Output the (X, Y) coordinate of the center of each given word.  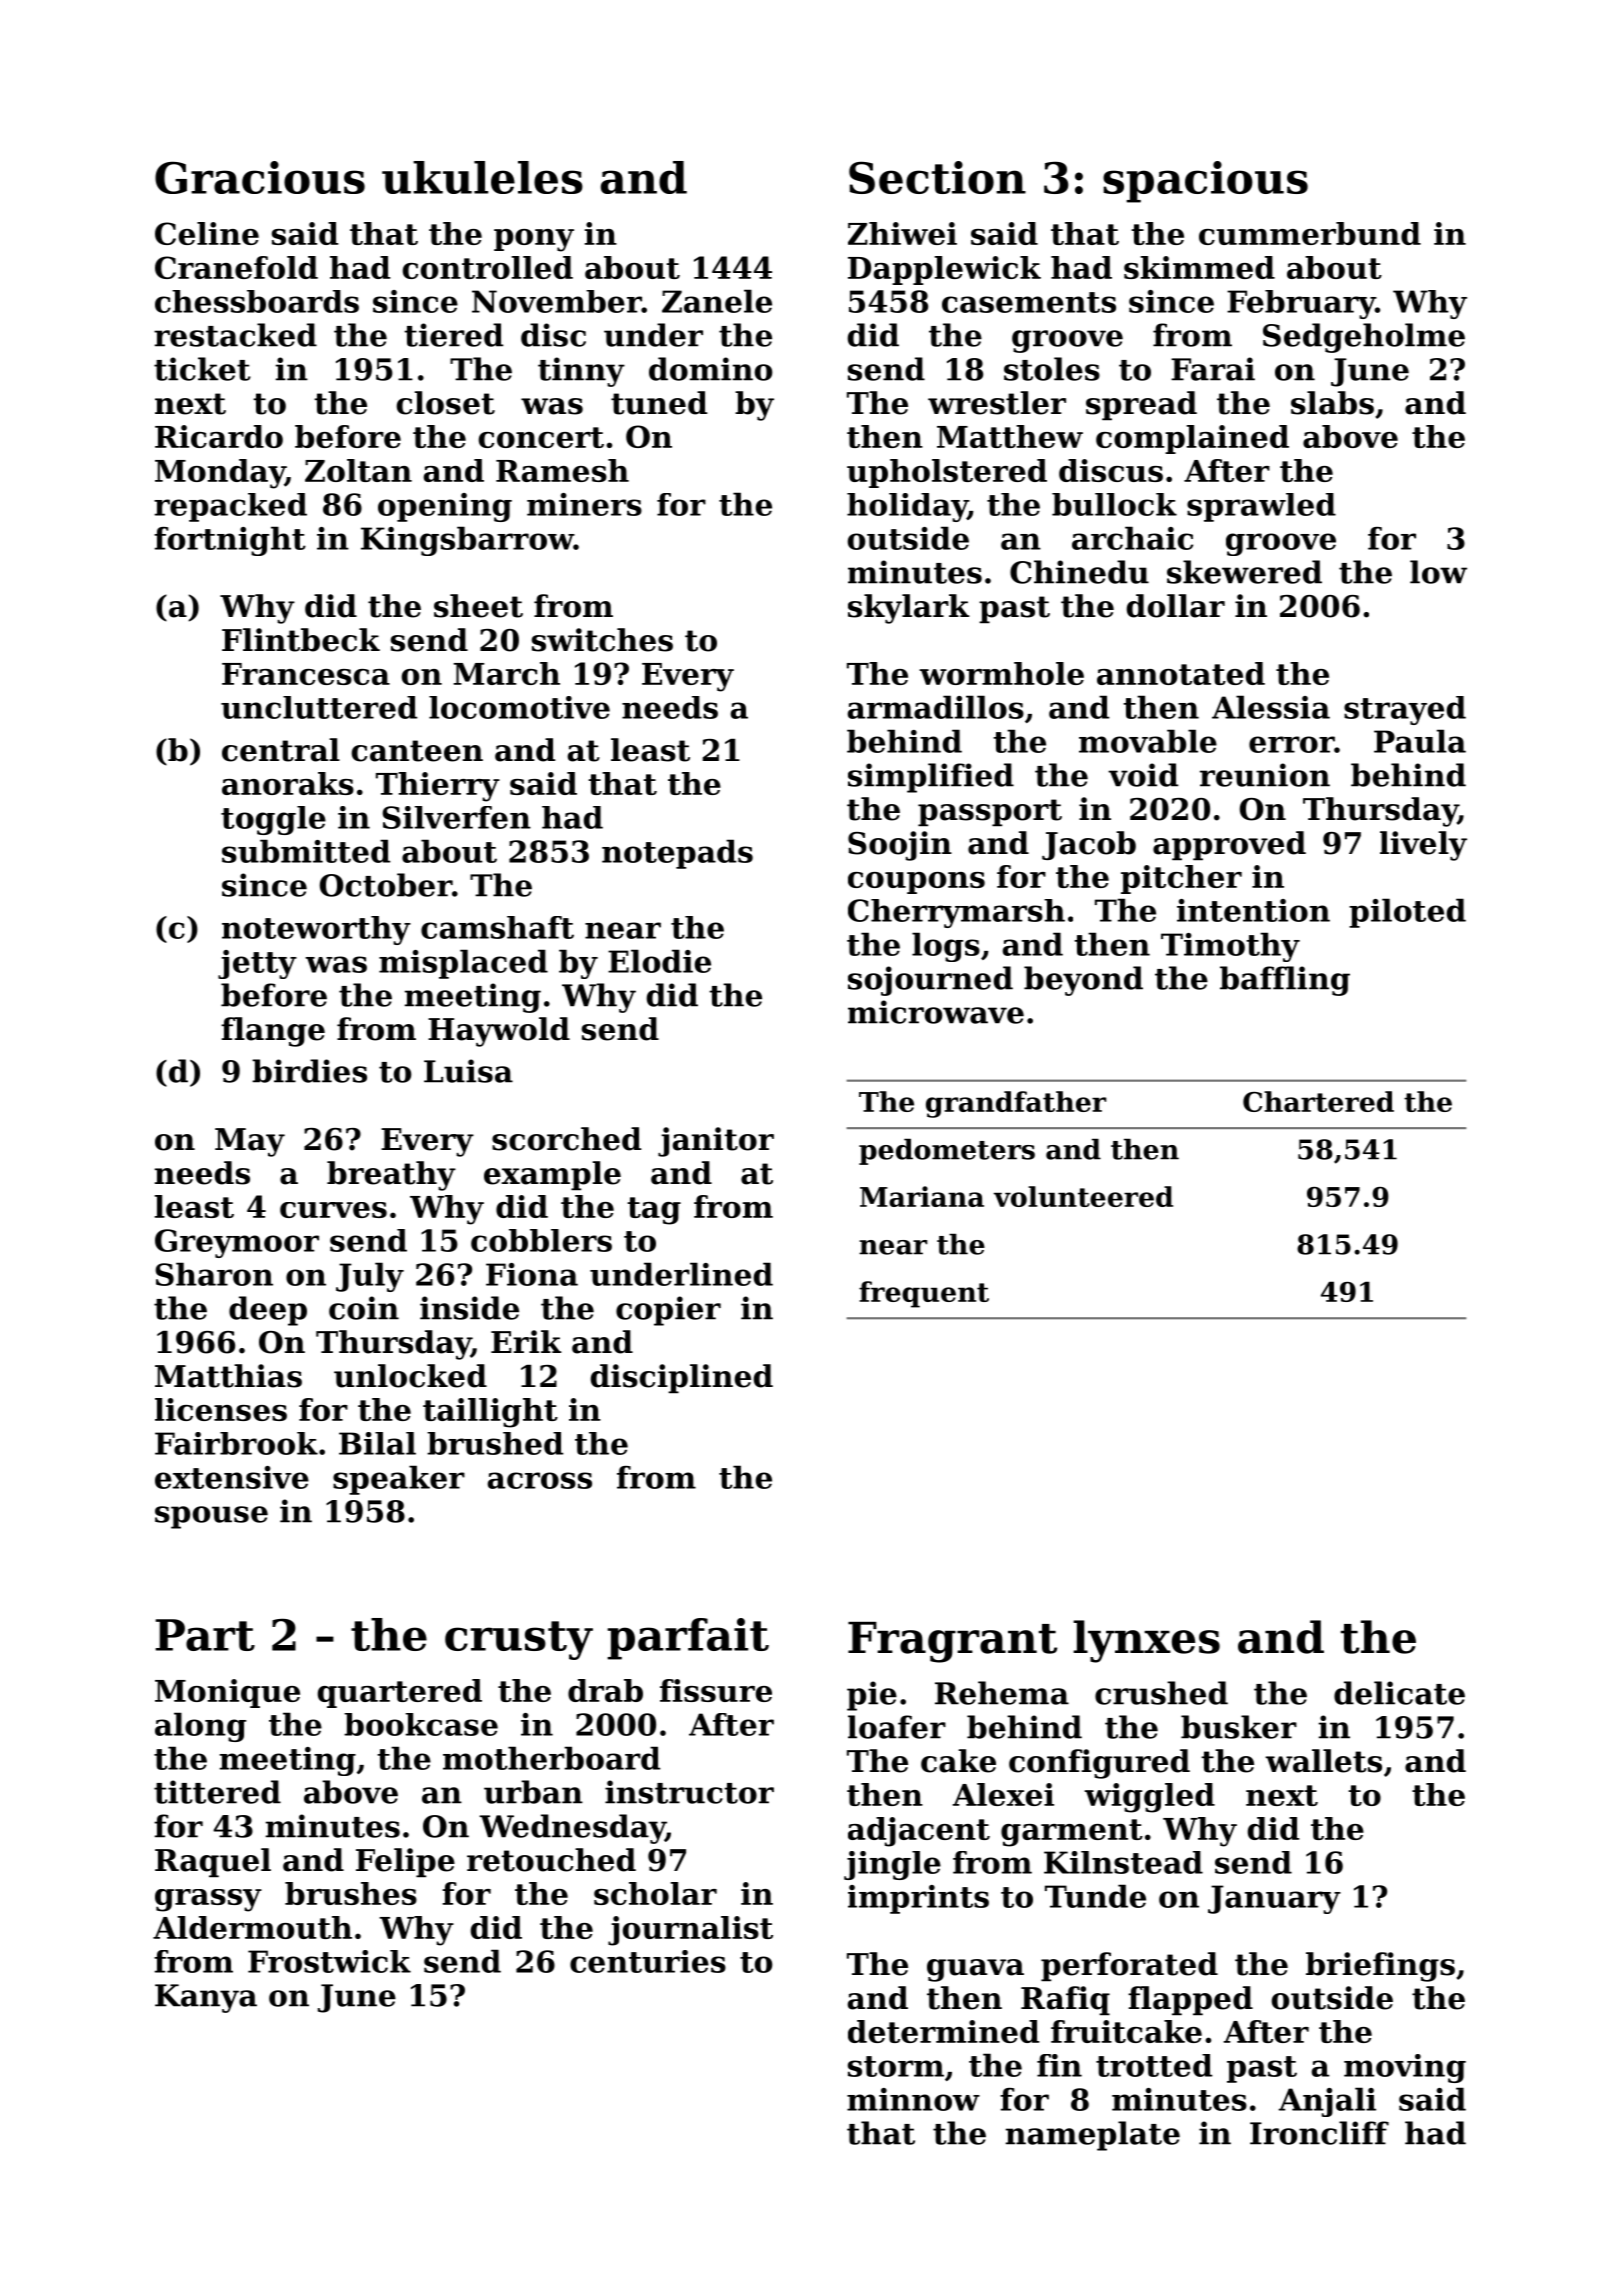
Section (937, 177)
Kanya (206, 1998)
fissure (716, 1690)
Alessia (1271, 707)
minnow (913, 2099)
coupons (916, 883)
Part (205, 1635)
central (281, 750)
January (1274, 1899)
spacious (1205, 182)
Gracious (260, 177)
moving (1405, 2068)
